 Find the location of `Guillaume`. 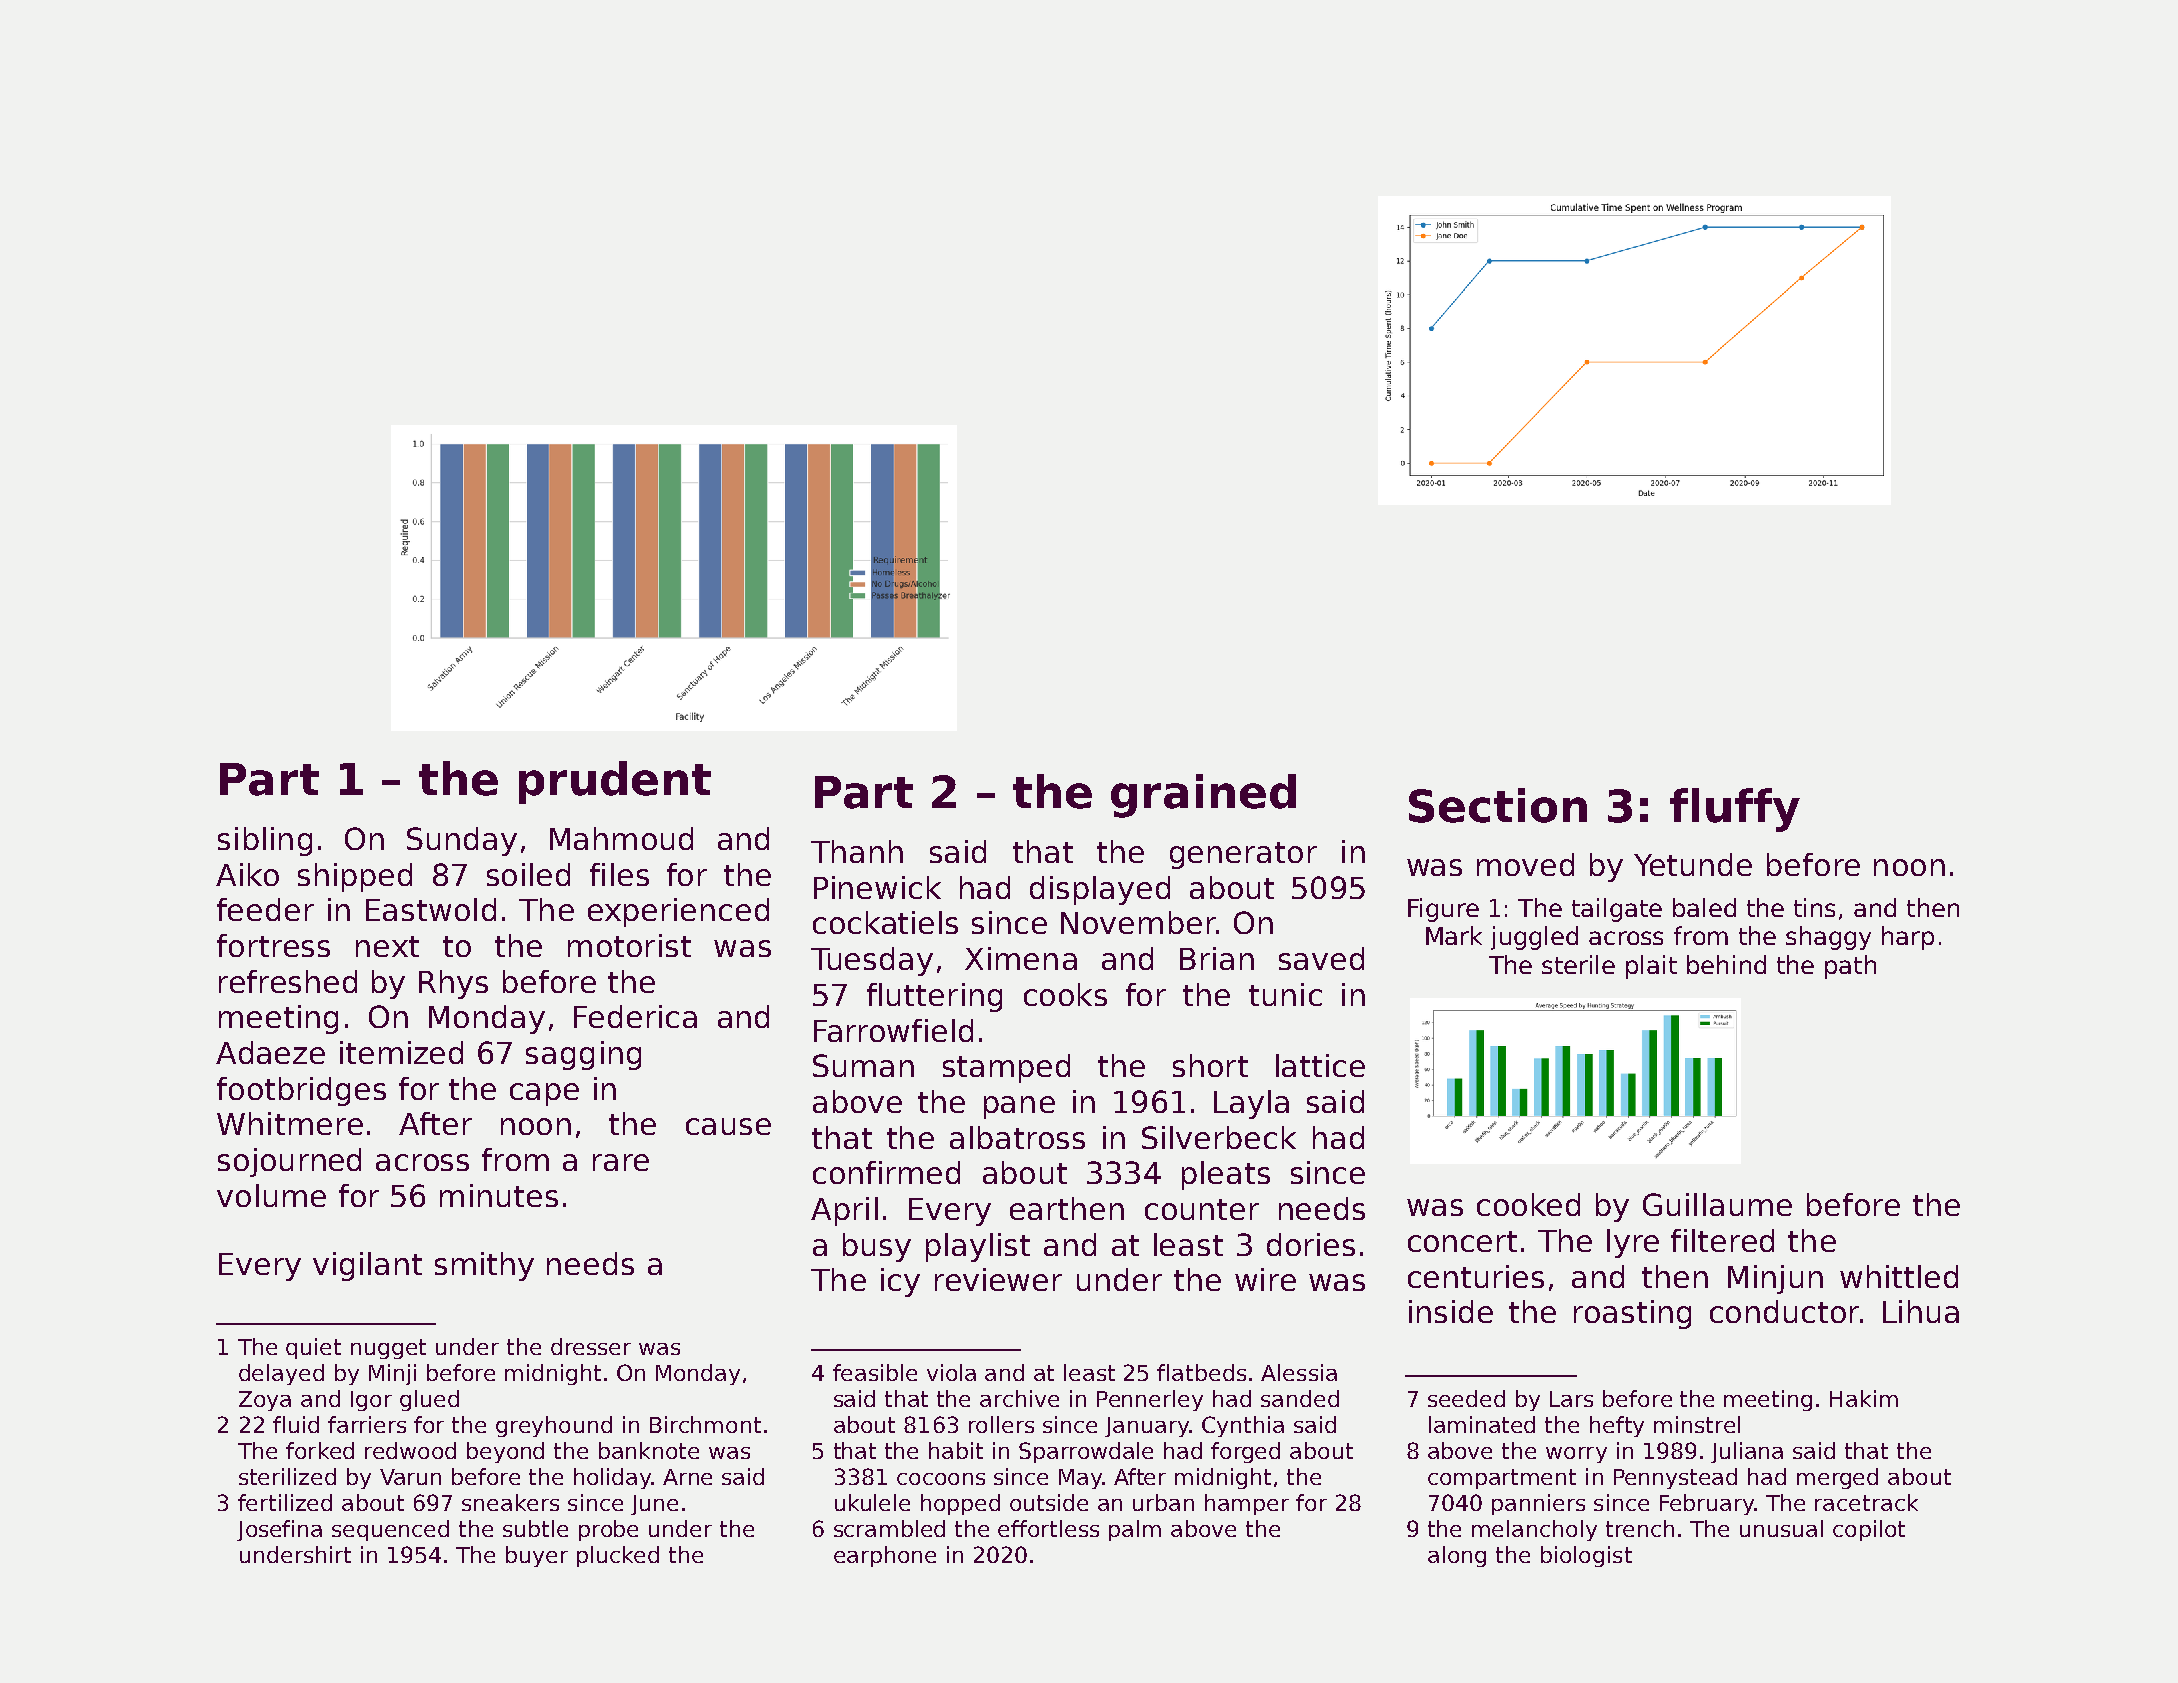

Guillaume is located at coordinates (1717, 1204).
